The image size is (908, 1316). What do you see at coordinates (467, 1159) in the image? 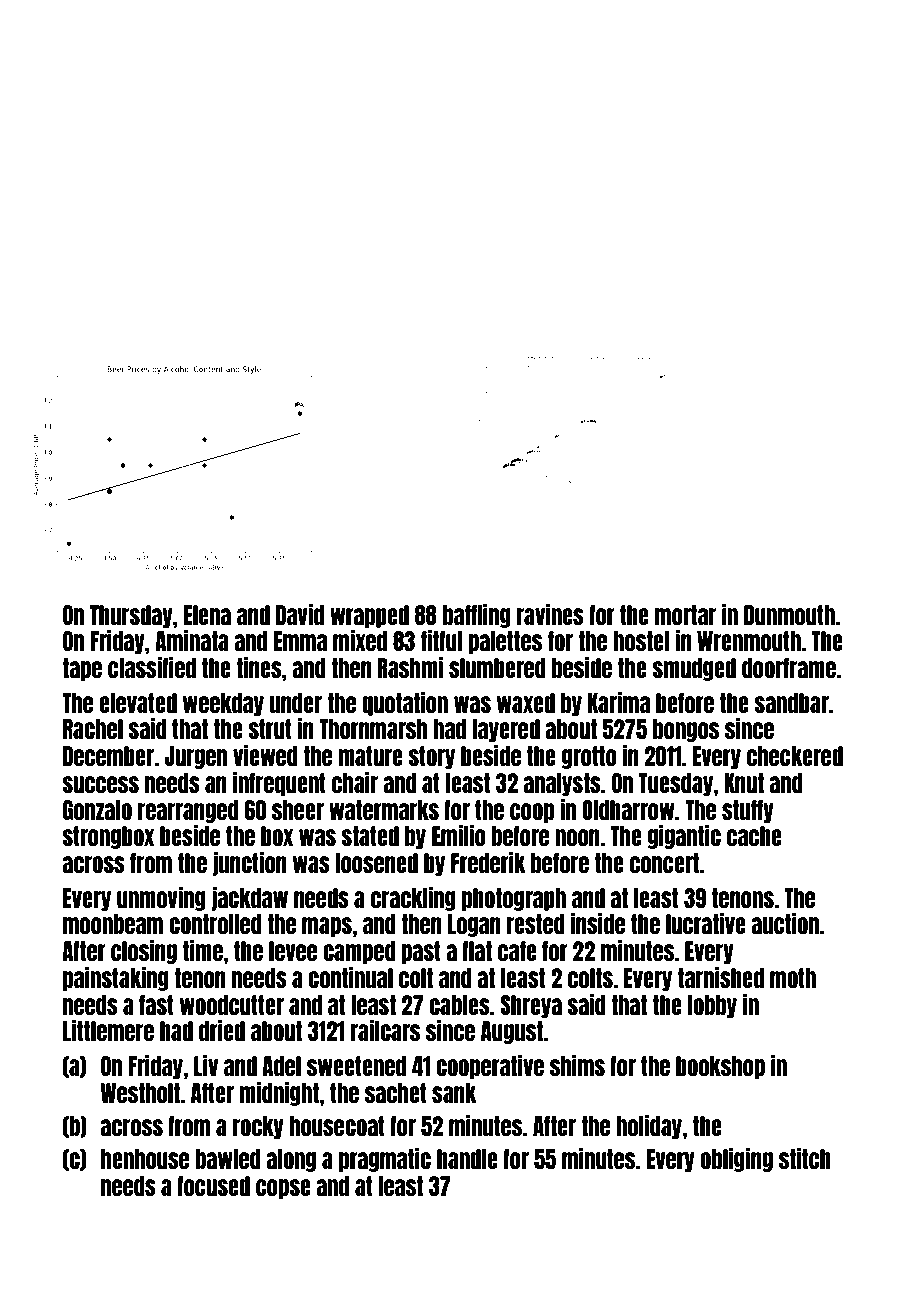
I see `handle` at bounding box center [467, 1159].
